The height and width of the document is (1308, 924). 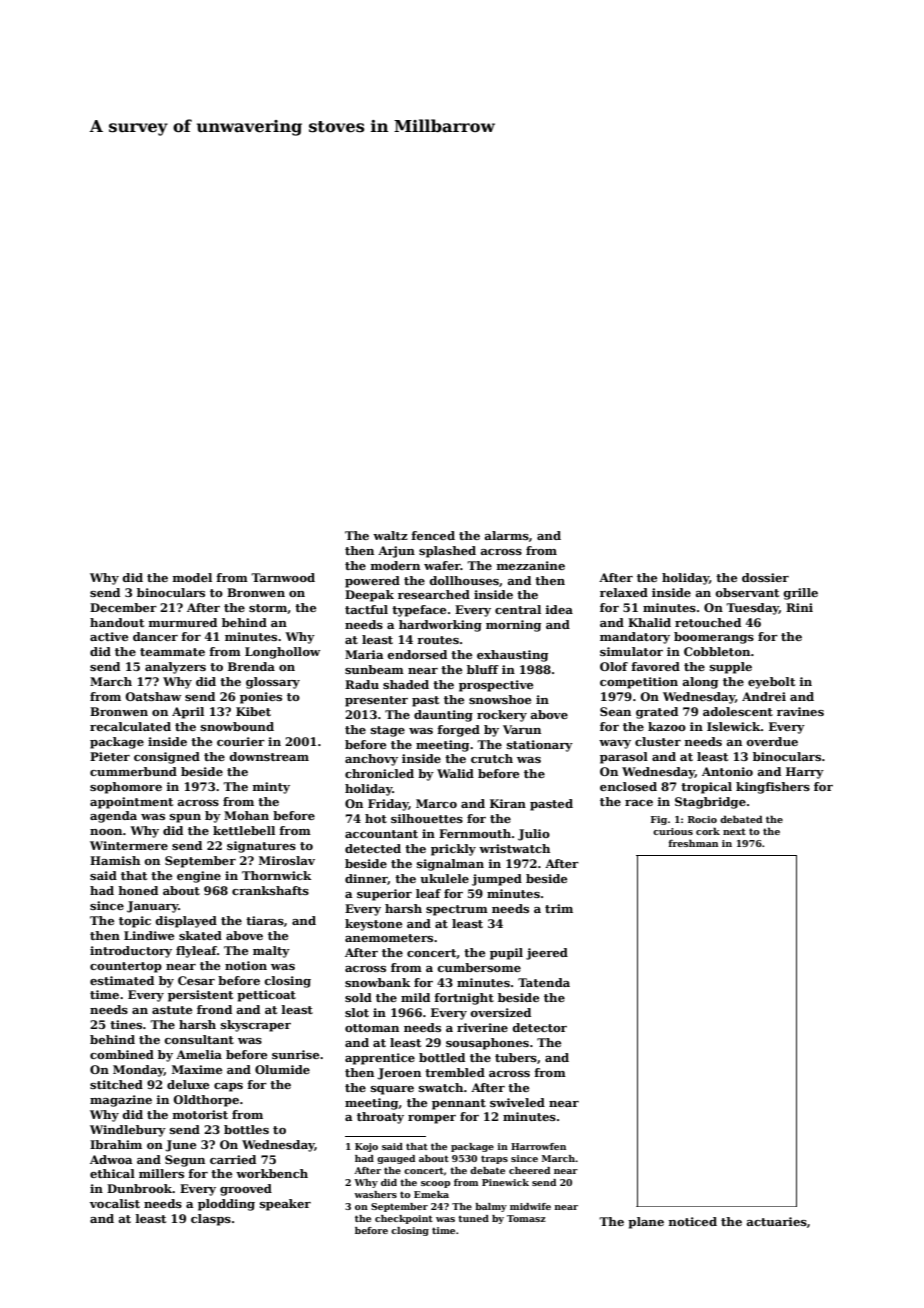 What do you see at coordinates (180, 1146) in the document?
I see `June` at bounding box center [180, 1146].
